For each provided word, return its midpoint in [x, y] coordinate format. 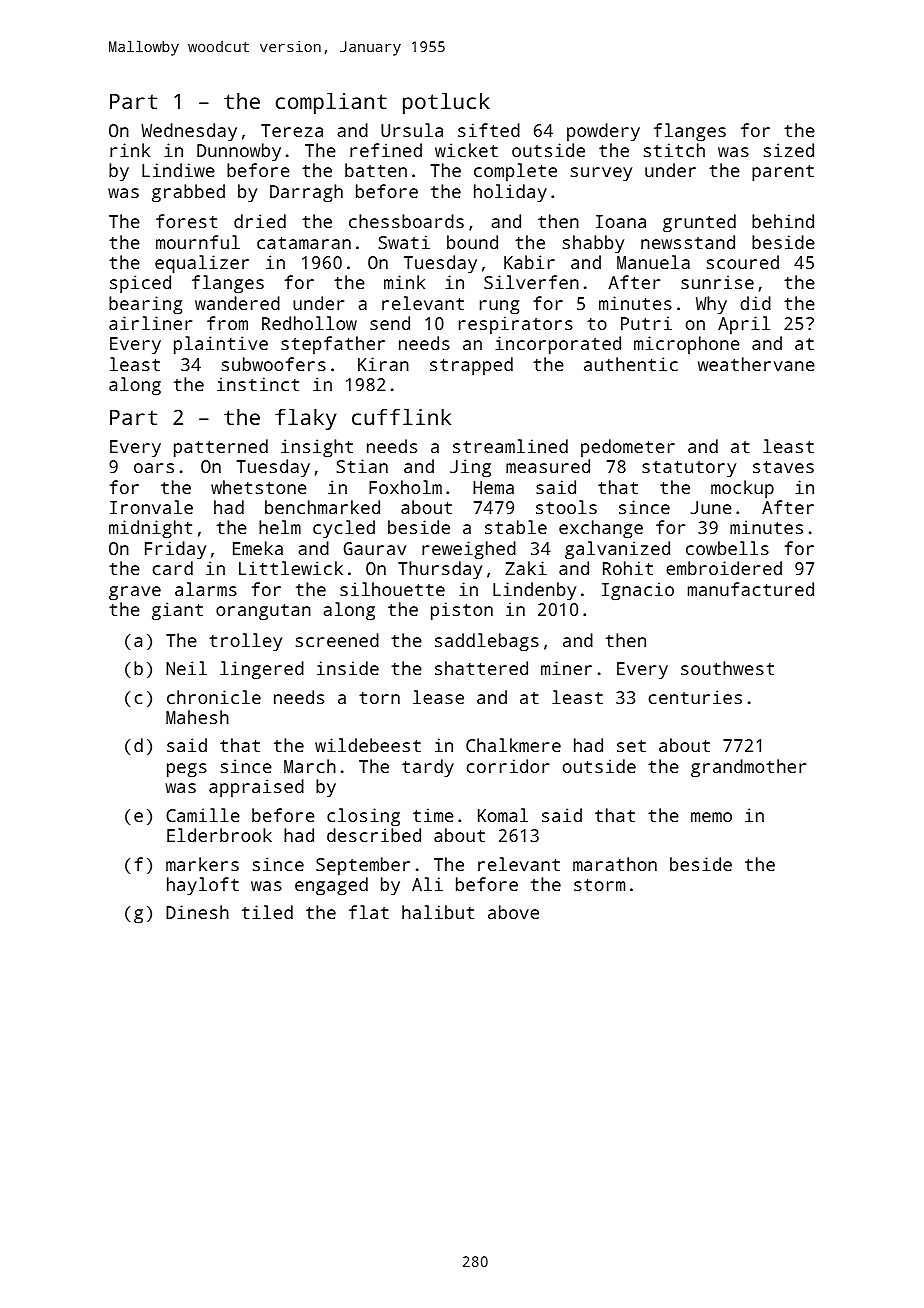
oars [154, 468]
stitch [674, 150]
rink [130, 150]
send [390, 323]
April [744, 325]
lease [438, 697]
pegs [187, 770]
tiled [267, 912]
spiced [140, 284]
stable [516, 527]
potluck [446, 103]
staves [783, 467]
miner [566, 668]
